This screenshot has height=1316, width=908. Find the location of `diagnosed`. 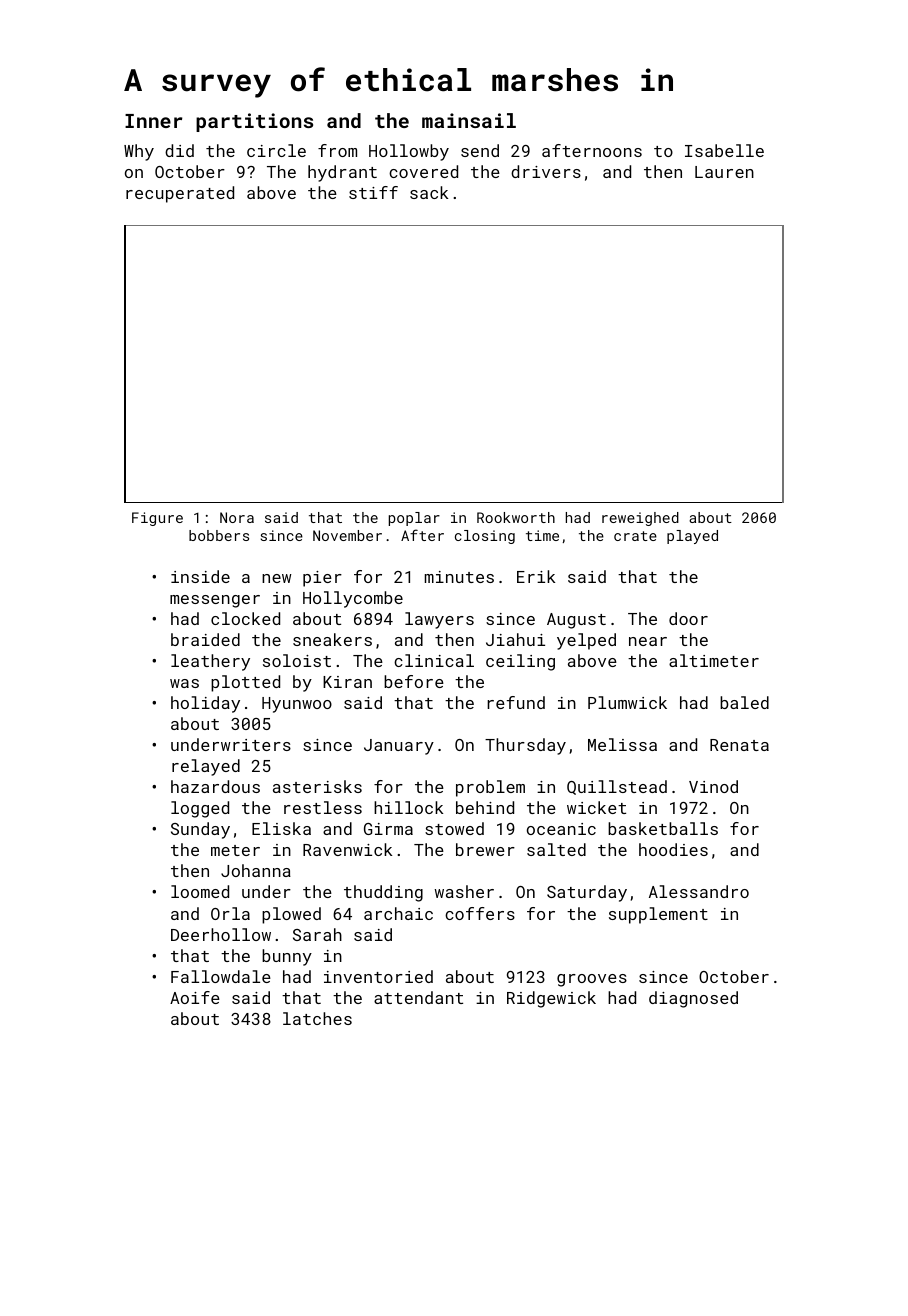

diagnosed is located at coordinates (693, 999).
